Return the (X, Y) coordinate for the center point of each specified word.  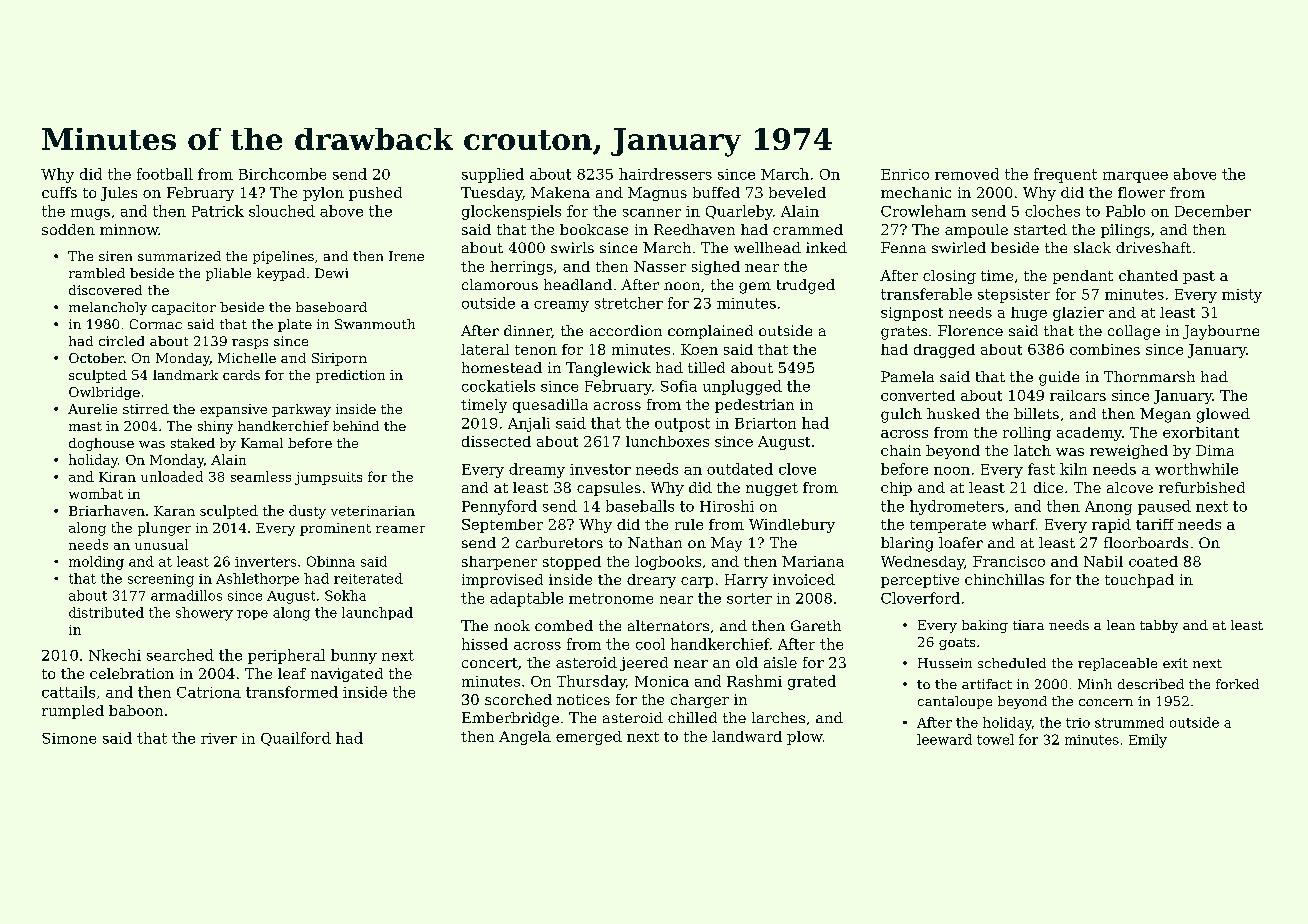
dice (1048, 487)
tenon (536, 350)
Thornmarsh (1149, 376)
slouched (282, 211)
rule (689, 524)
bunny (354, 656)
